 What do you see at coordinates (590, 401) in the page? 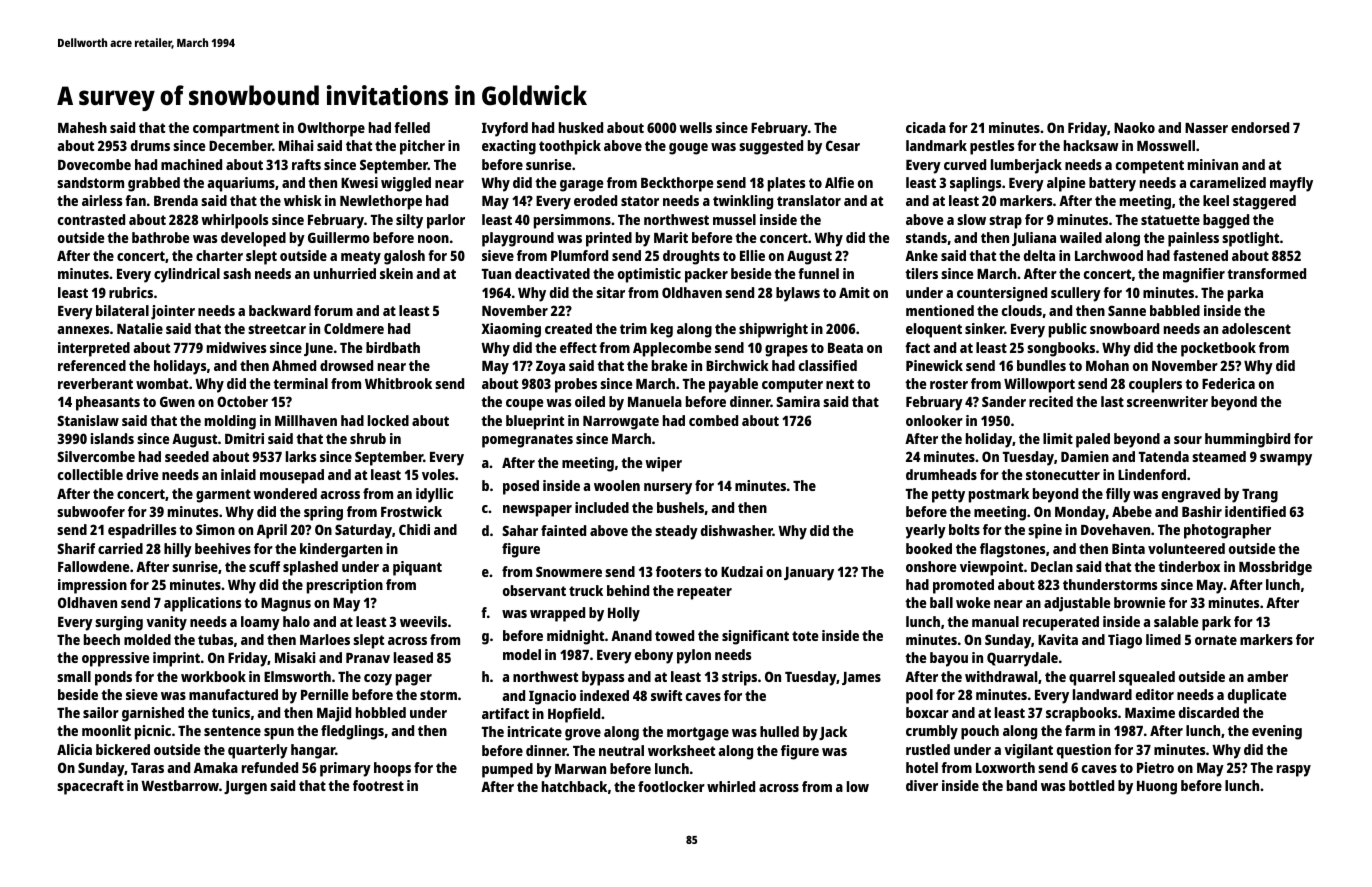
I see `oiled` at bounding box center [590, 401].
